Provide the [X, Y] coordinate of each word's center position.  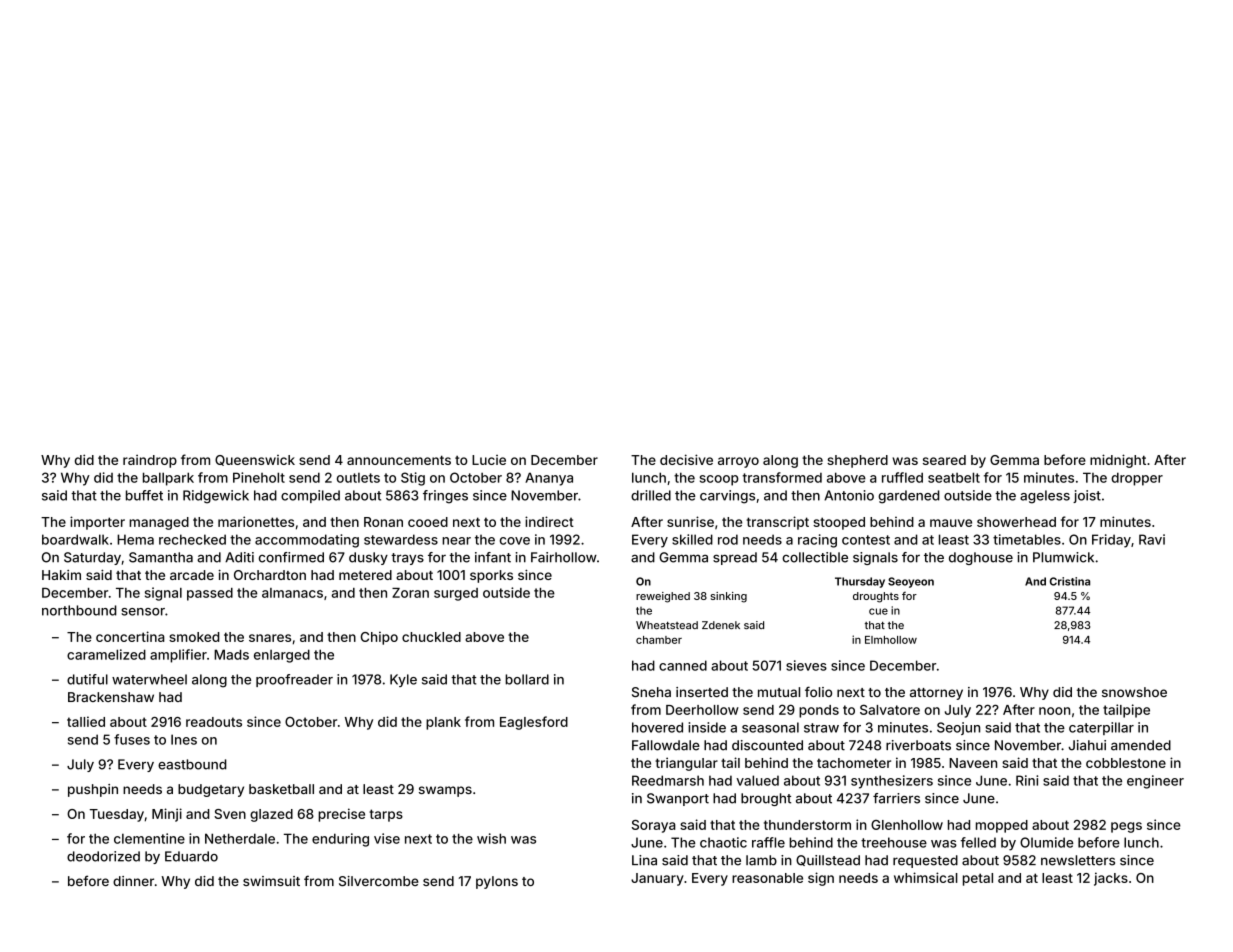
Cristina [1070, 581]
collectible [815, 557]
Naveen [973, 763]
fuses [132, 739]
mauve [951, 523]
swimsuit [271, 881]
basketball [281, 789]
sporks [491, 576]
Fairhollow [564, 557]
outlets [358, 478]
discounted [767, 745]
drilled [651, 495]
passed [210, 594]
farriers [896, 798]
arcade [192, 575]
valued [757, 780]
